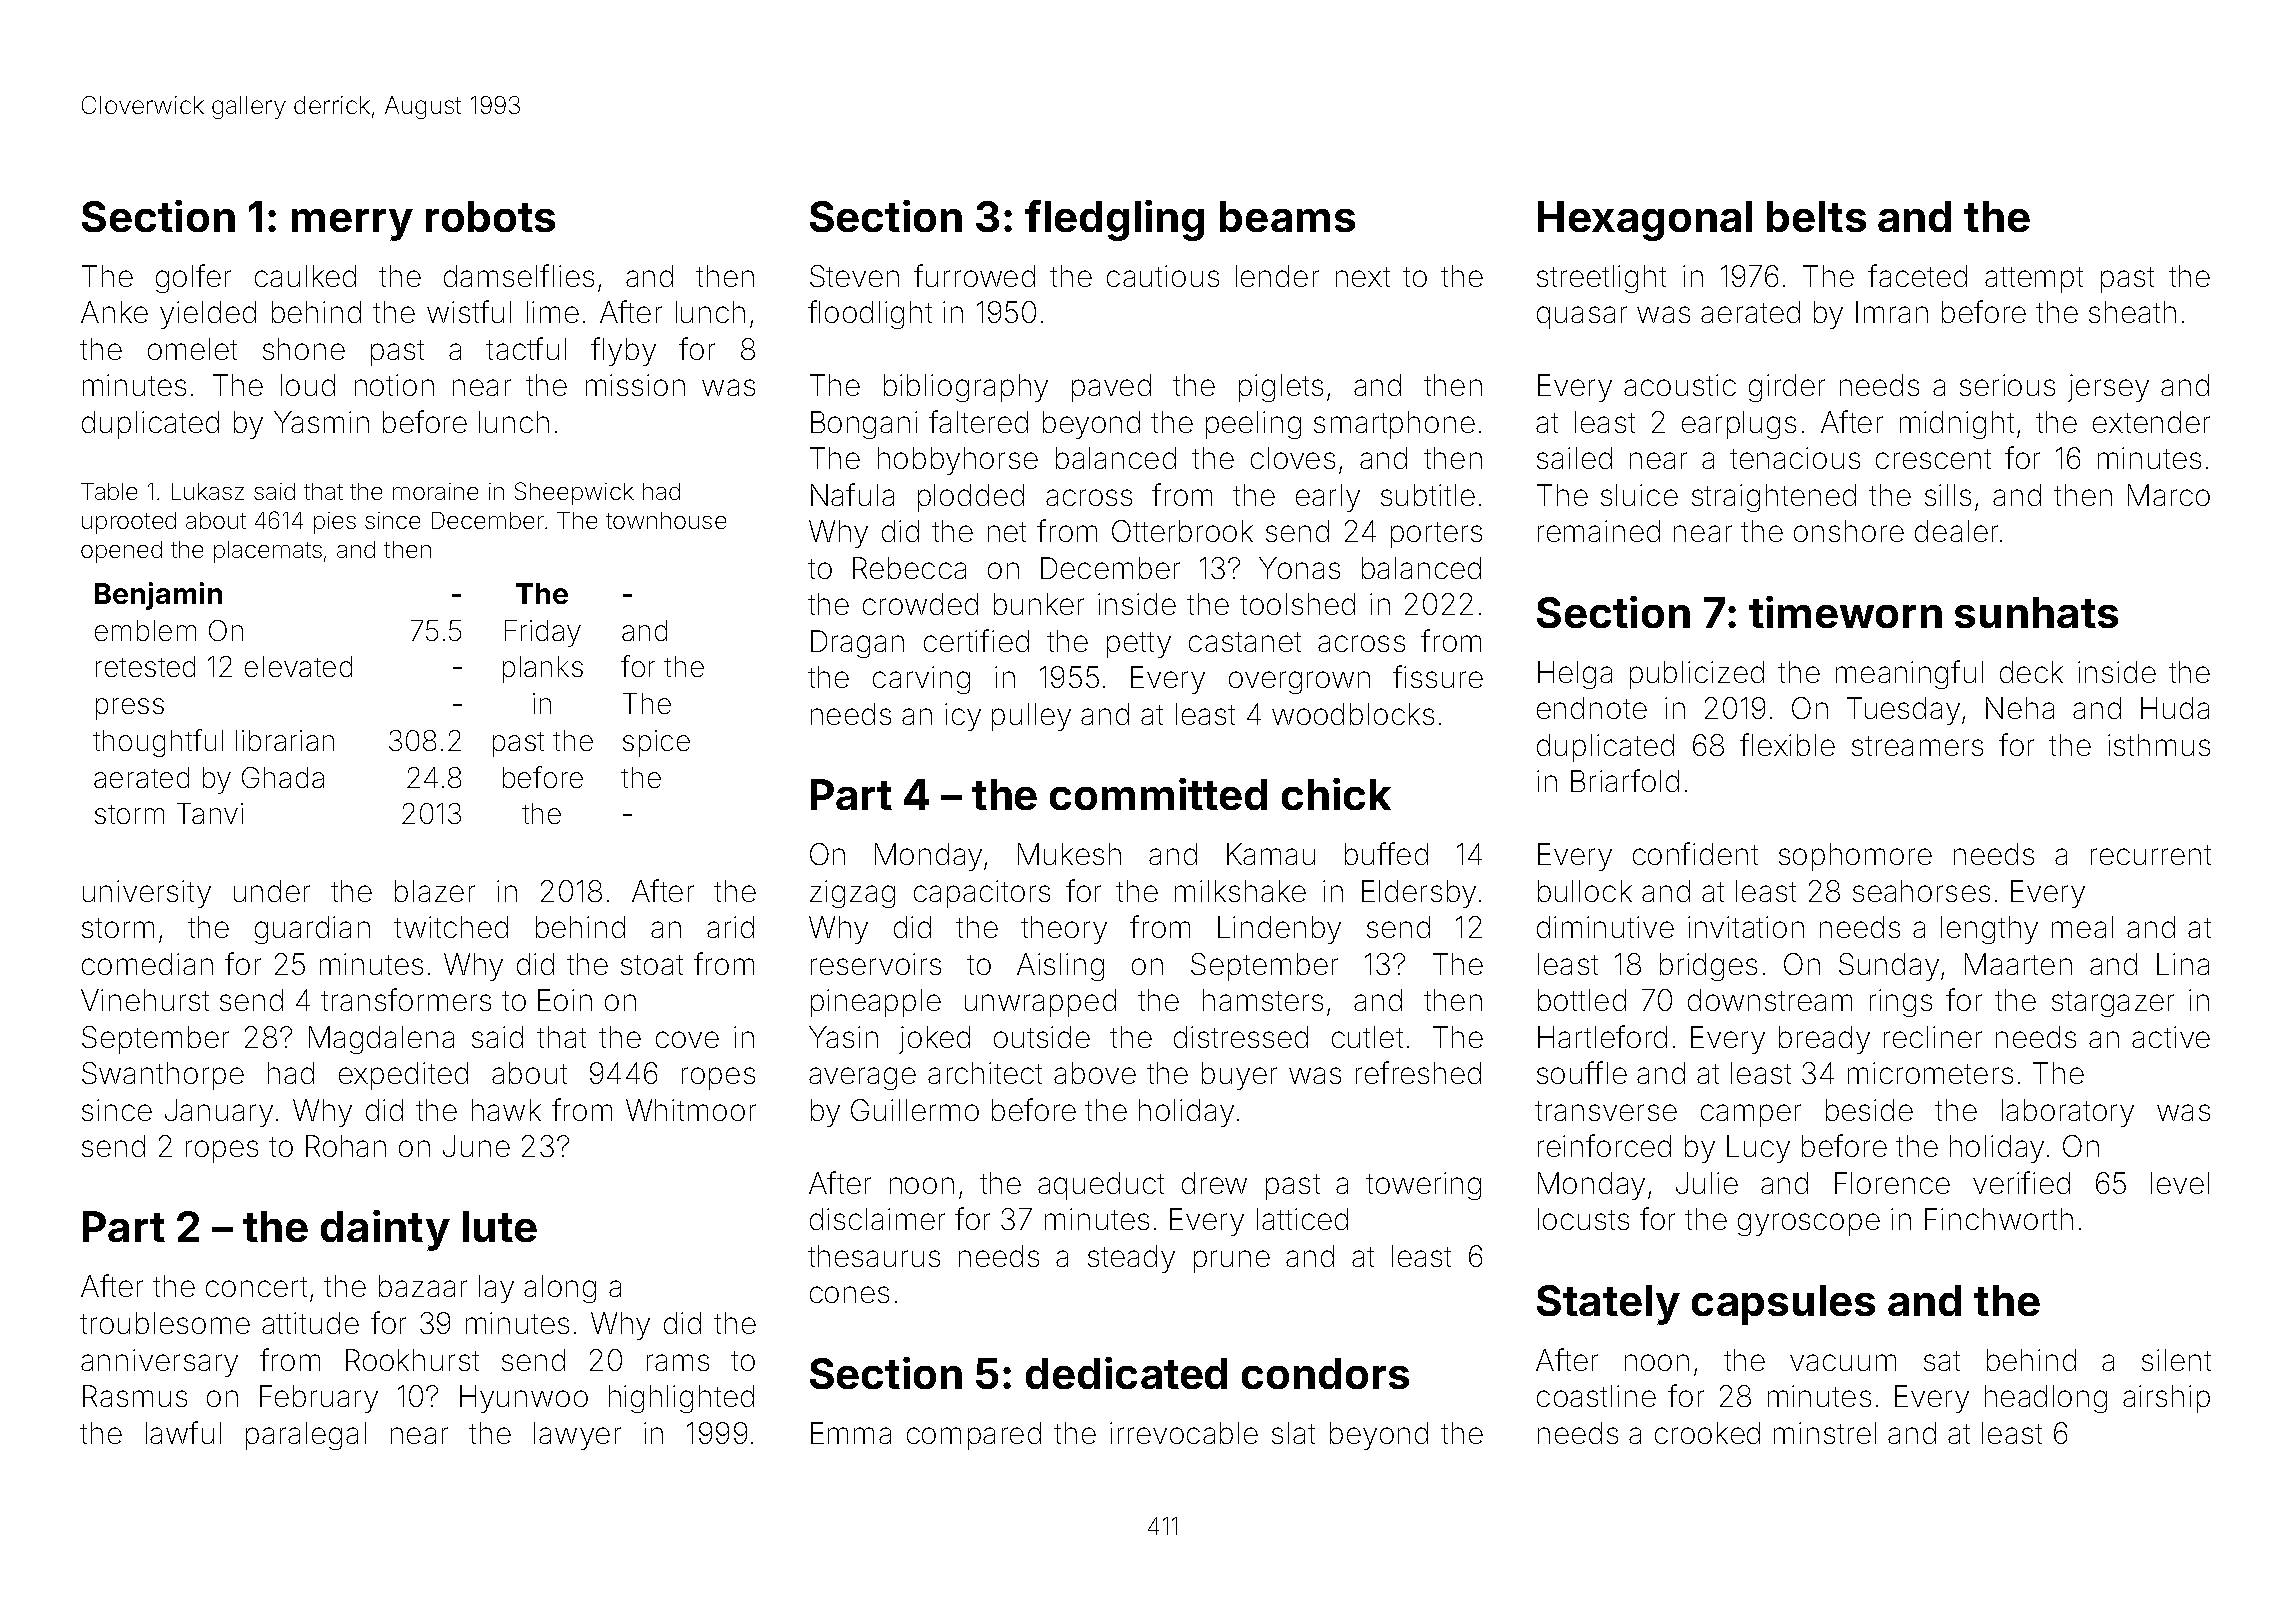 The width and height of the page is (2292, 1620). I want to click on elevated, so click(298, 666).
